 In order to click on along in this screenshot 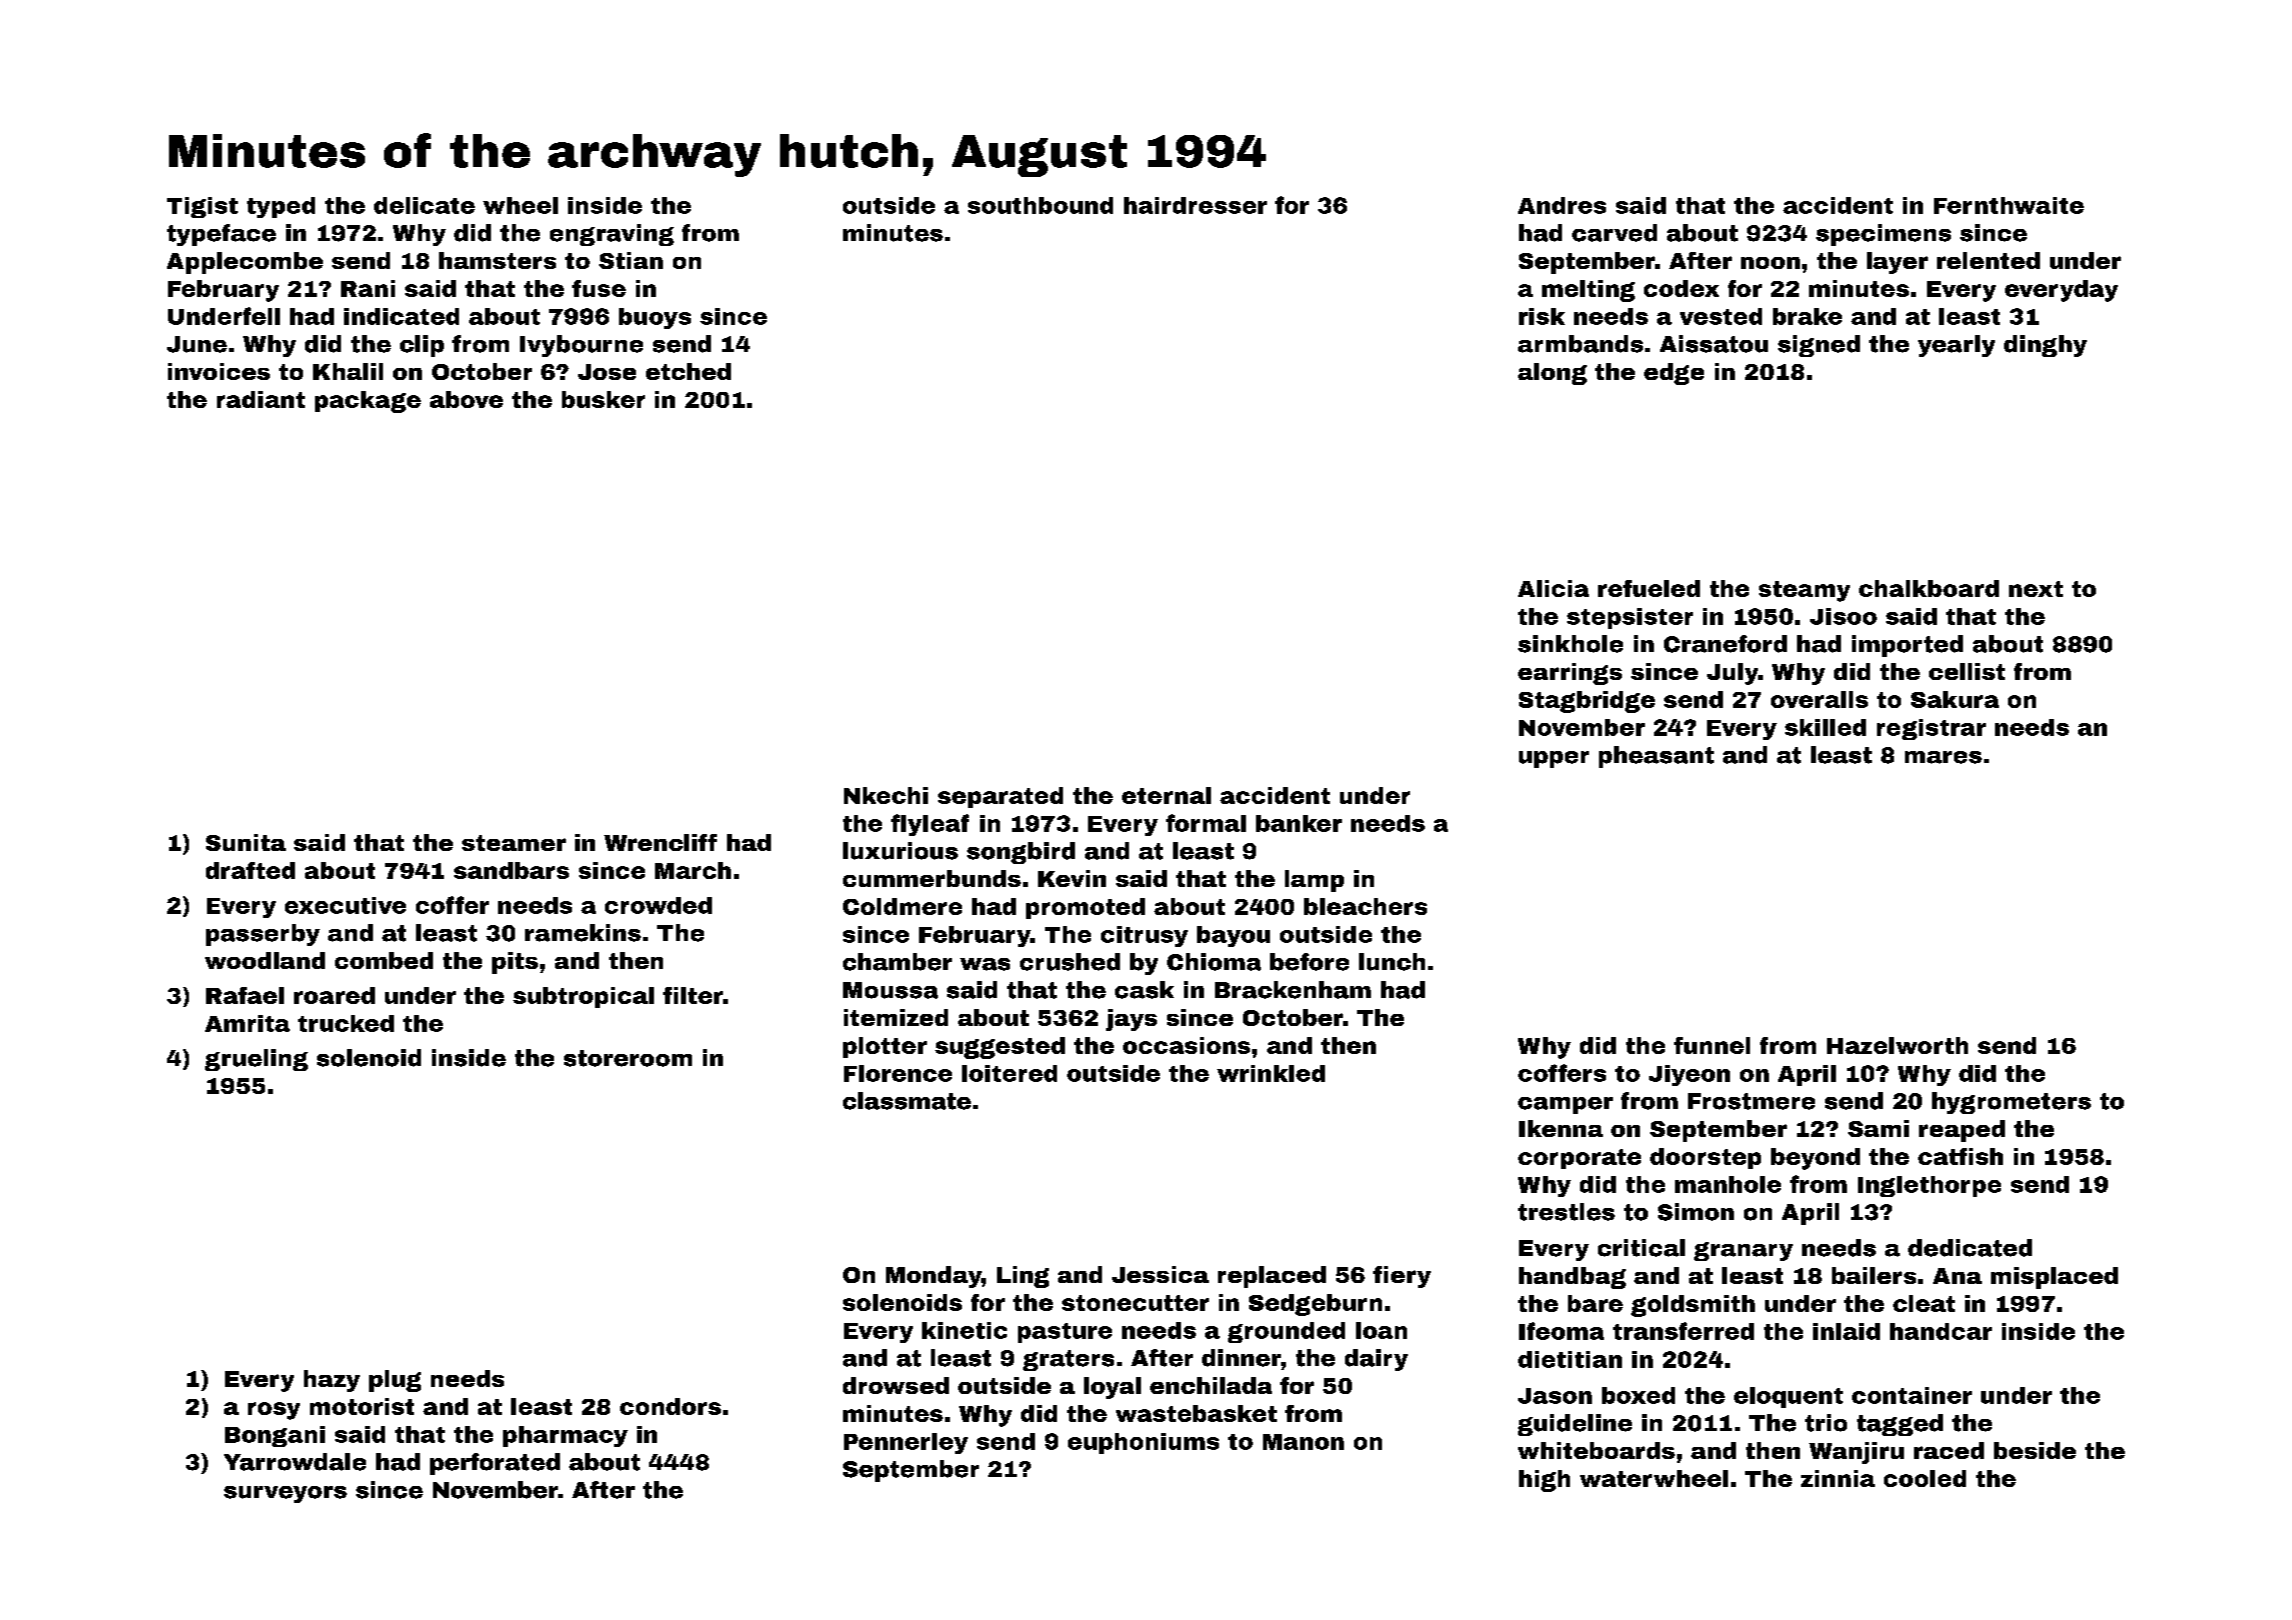, I will do `click(1552, 374)`.
